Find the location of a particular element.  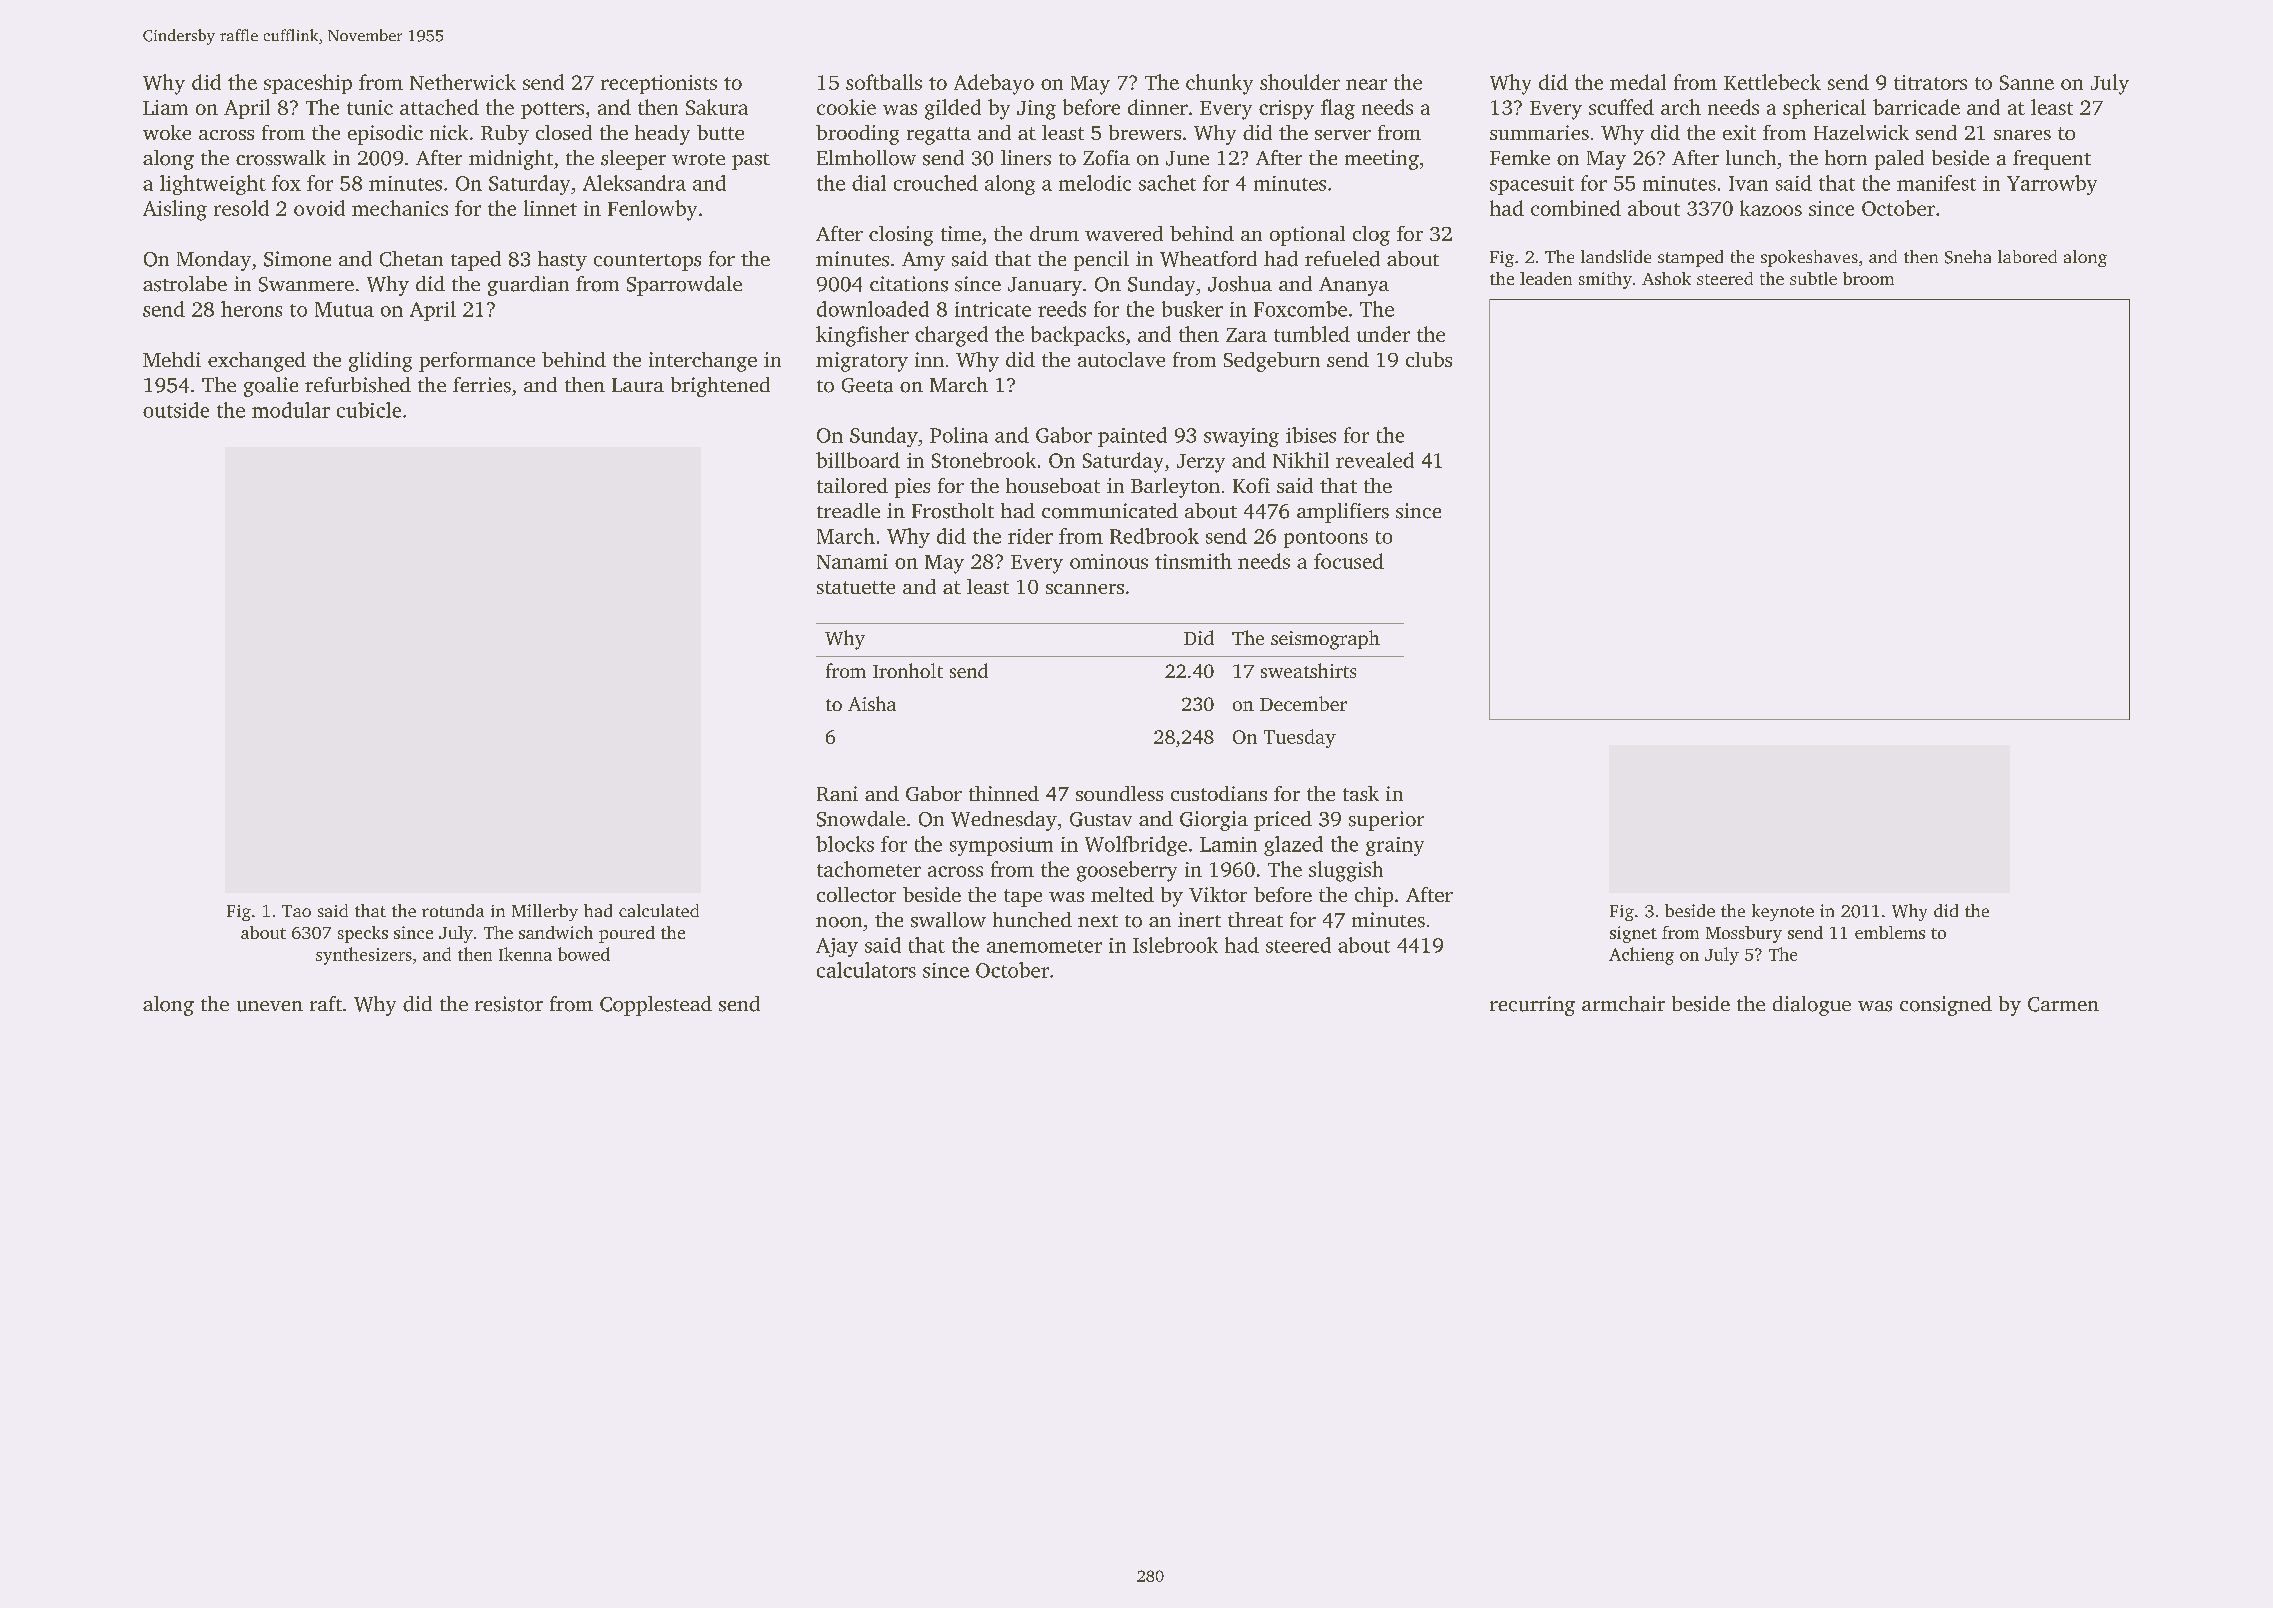

Rani is located at coordinates (837, 793).
